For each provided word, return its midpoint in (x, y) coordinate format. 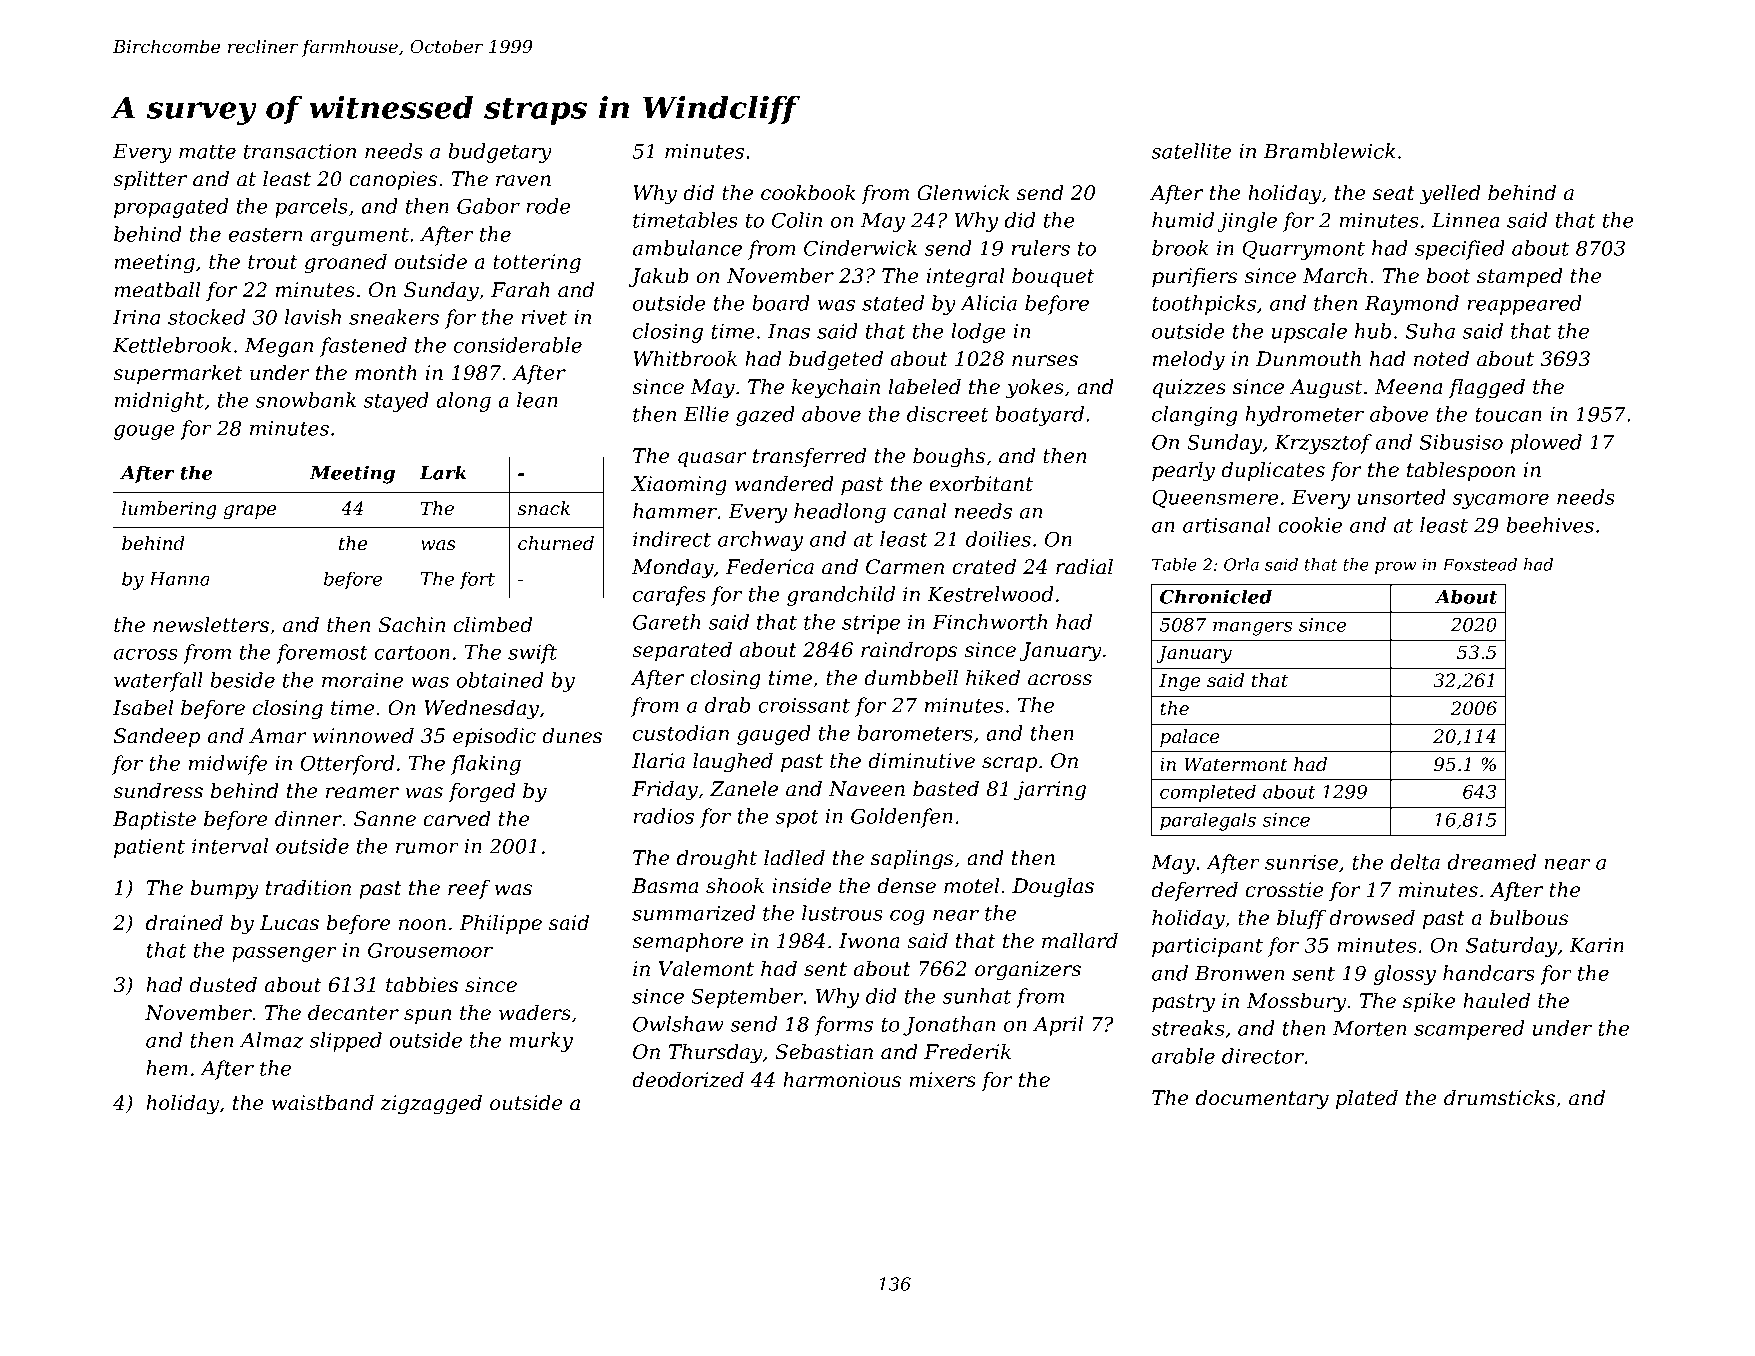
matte (207, 152)
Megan (279, 347)
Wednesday (481, 710)
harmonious (842, 1080)
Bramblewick (1329, 151)
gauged (774, 735)
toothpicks (1204, 305)
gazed (765, 416)
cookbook (808, 193)
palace (1190, 738)
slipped (346, 1042)
